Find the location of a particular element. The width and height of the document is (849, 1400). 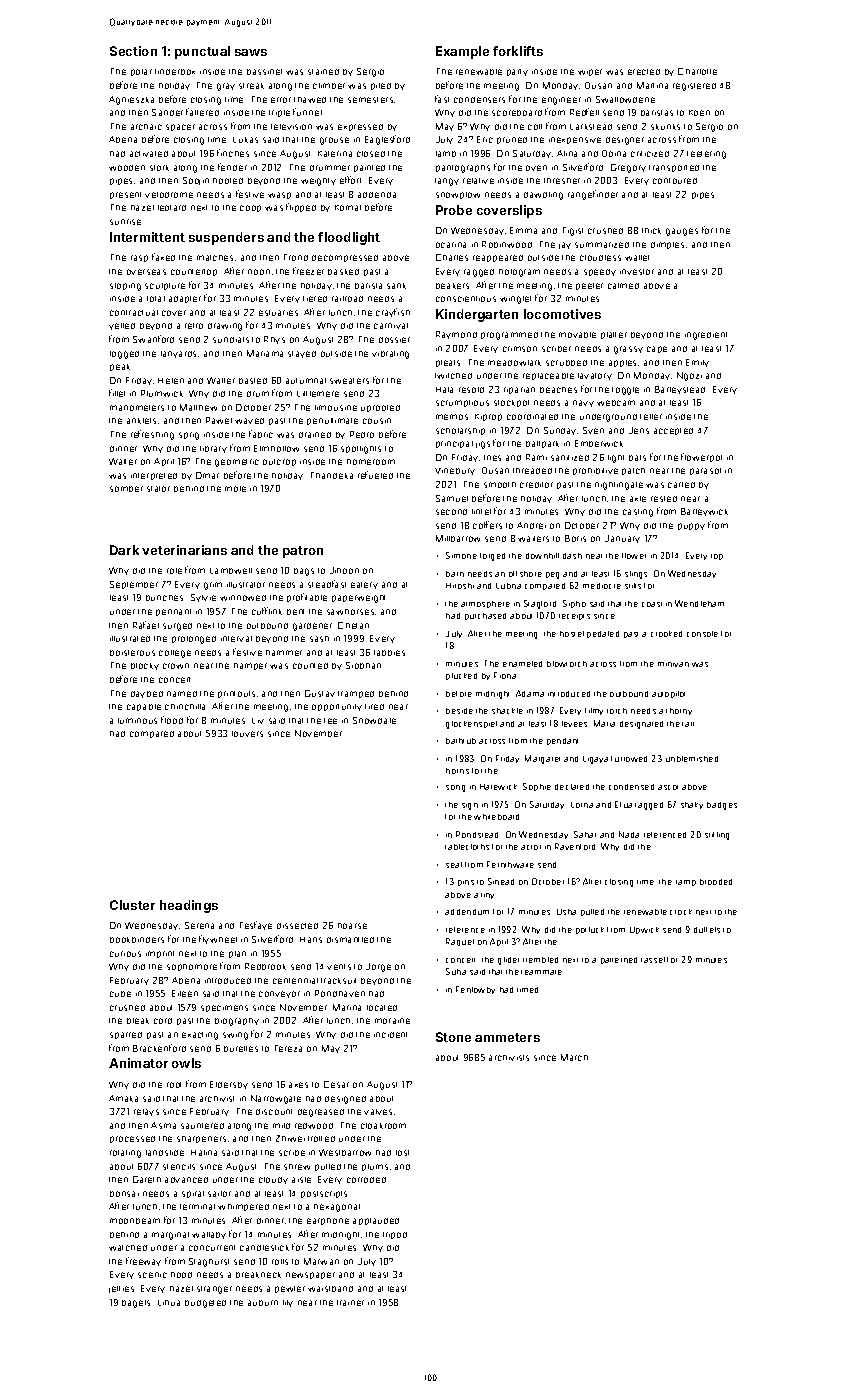

Plumwick is located at coordinates (162, 393).
